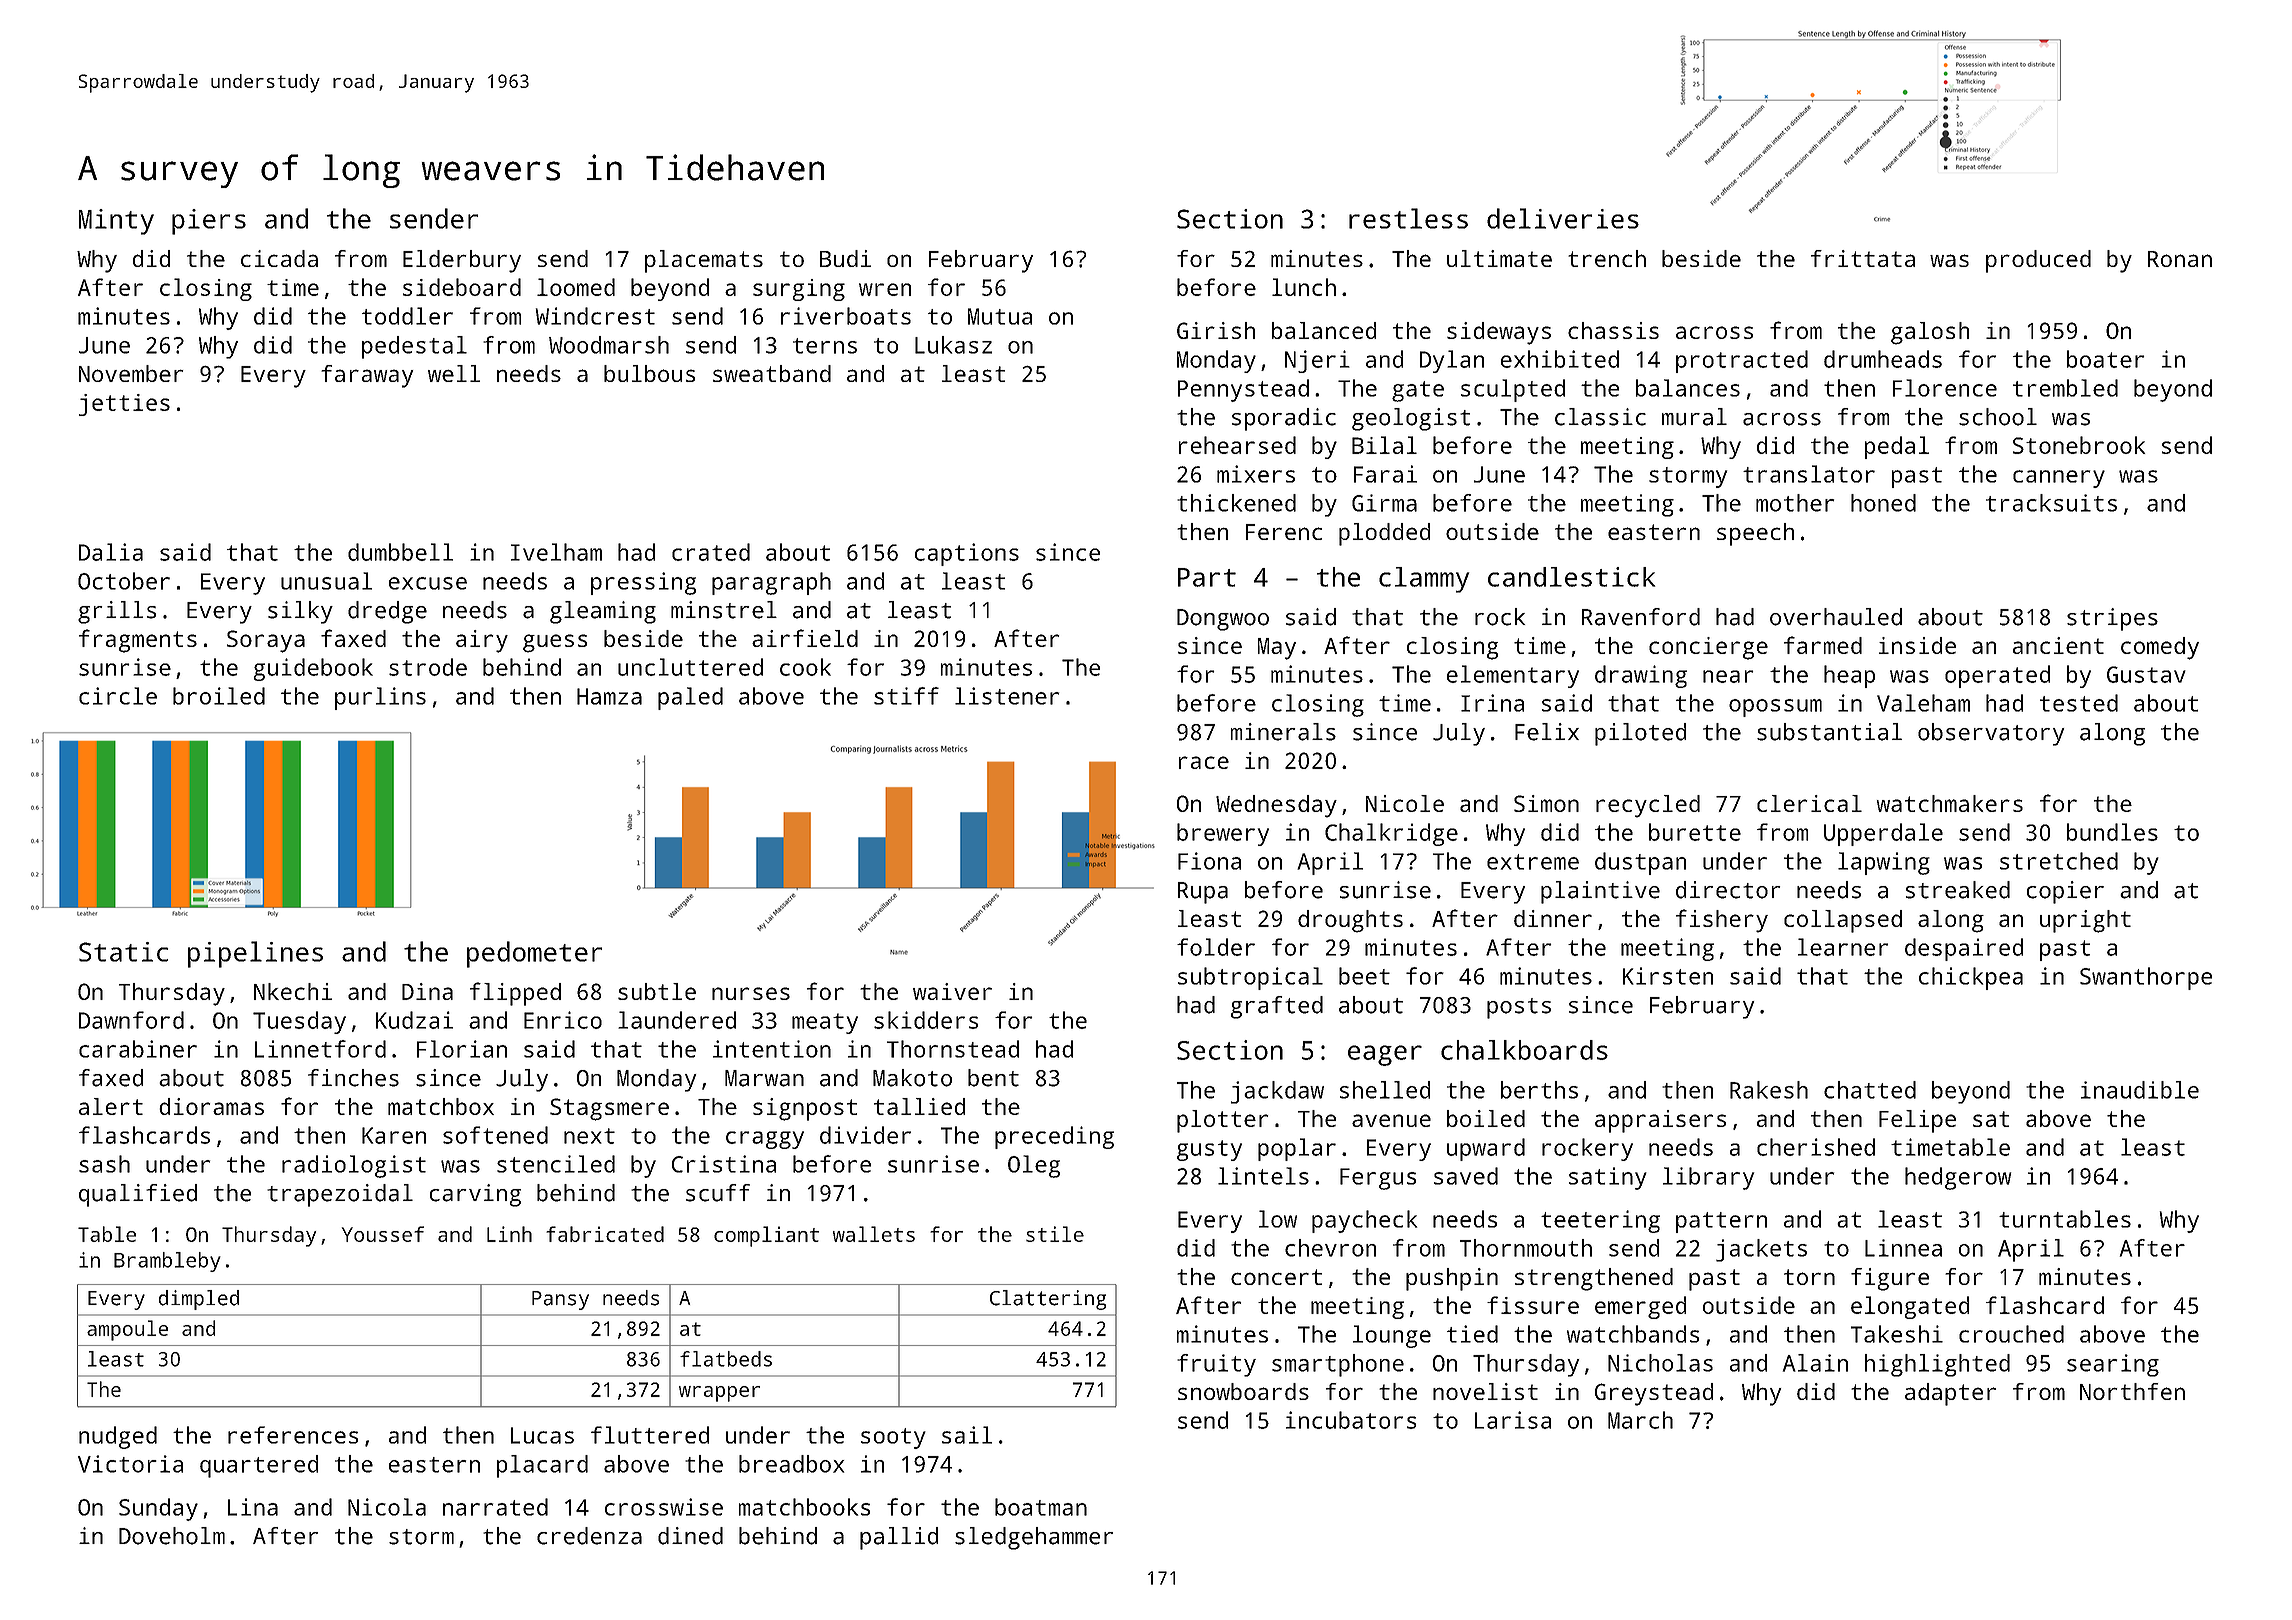 This screenshot has height=1620, width=2292. I want to click on translator, so click(1809, 474).
